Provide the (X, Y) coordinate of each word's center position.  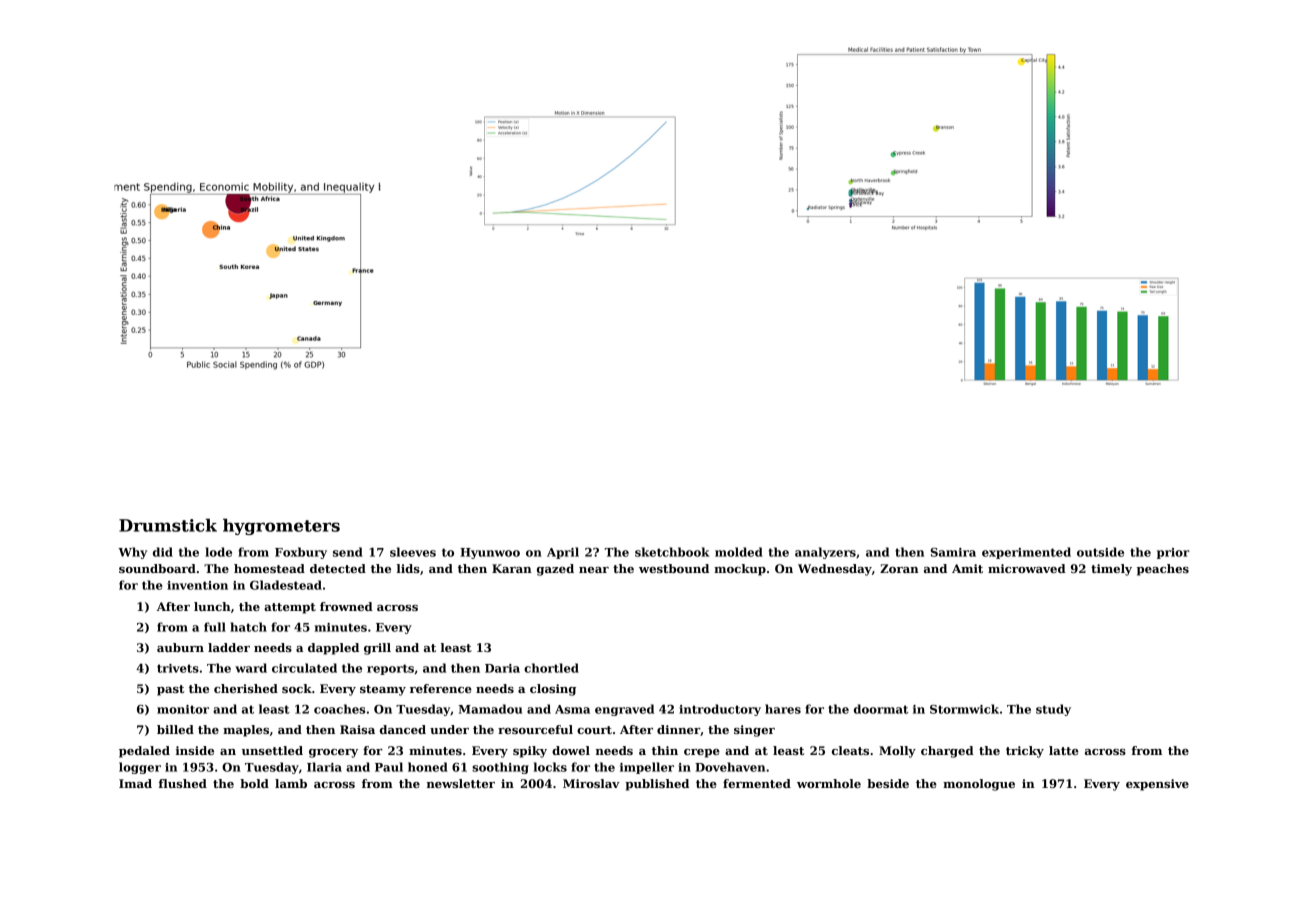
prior (1173, 553)
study (1053, 710)
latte (1064, 750)
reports (390, 669)
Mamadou (490, 709)
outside (1100, 552)
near (594, 570)
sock (297, 688)
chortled (551, 668)
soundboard (157, 568)
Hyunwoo (490, 553)
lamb (291, 783)
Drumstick (168, 525)
